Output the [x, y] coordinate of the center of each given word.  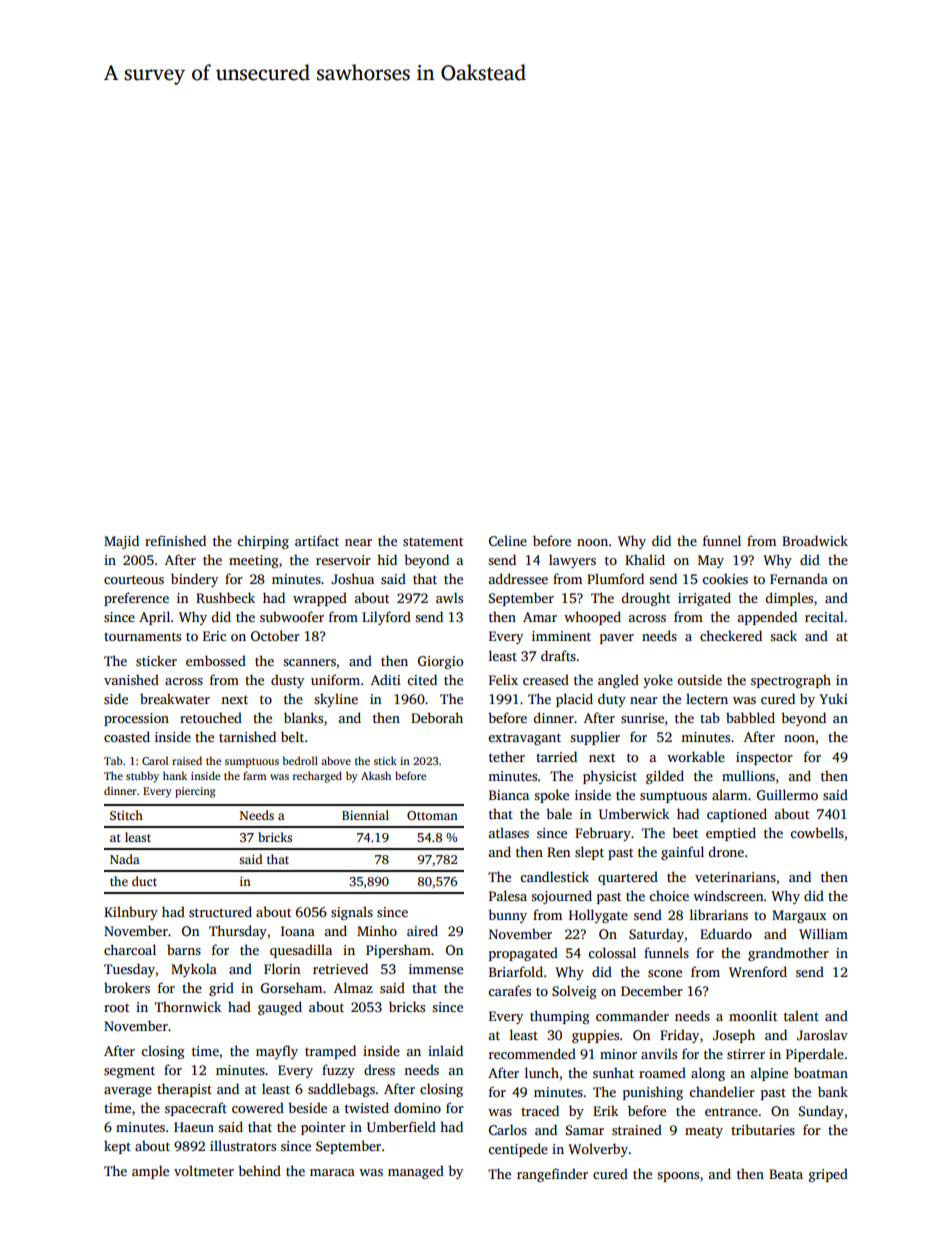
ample [150, 1172]
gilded [665, 777]
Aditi [386, 679]
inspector [764, 758]
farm [254, 775]
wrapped [320, 599]
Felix [503, 679]
